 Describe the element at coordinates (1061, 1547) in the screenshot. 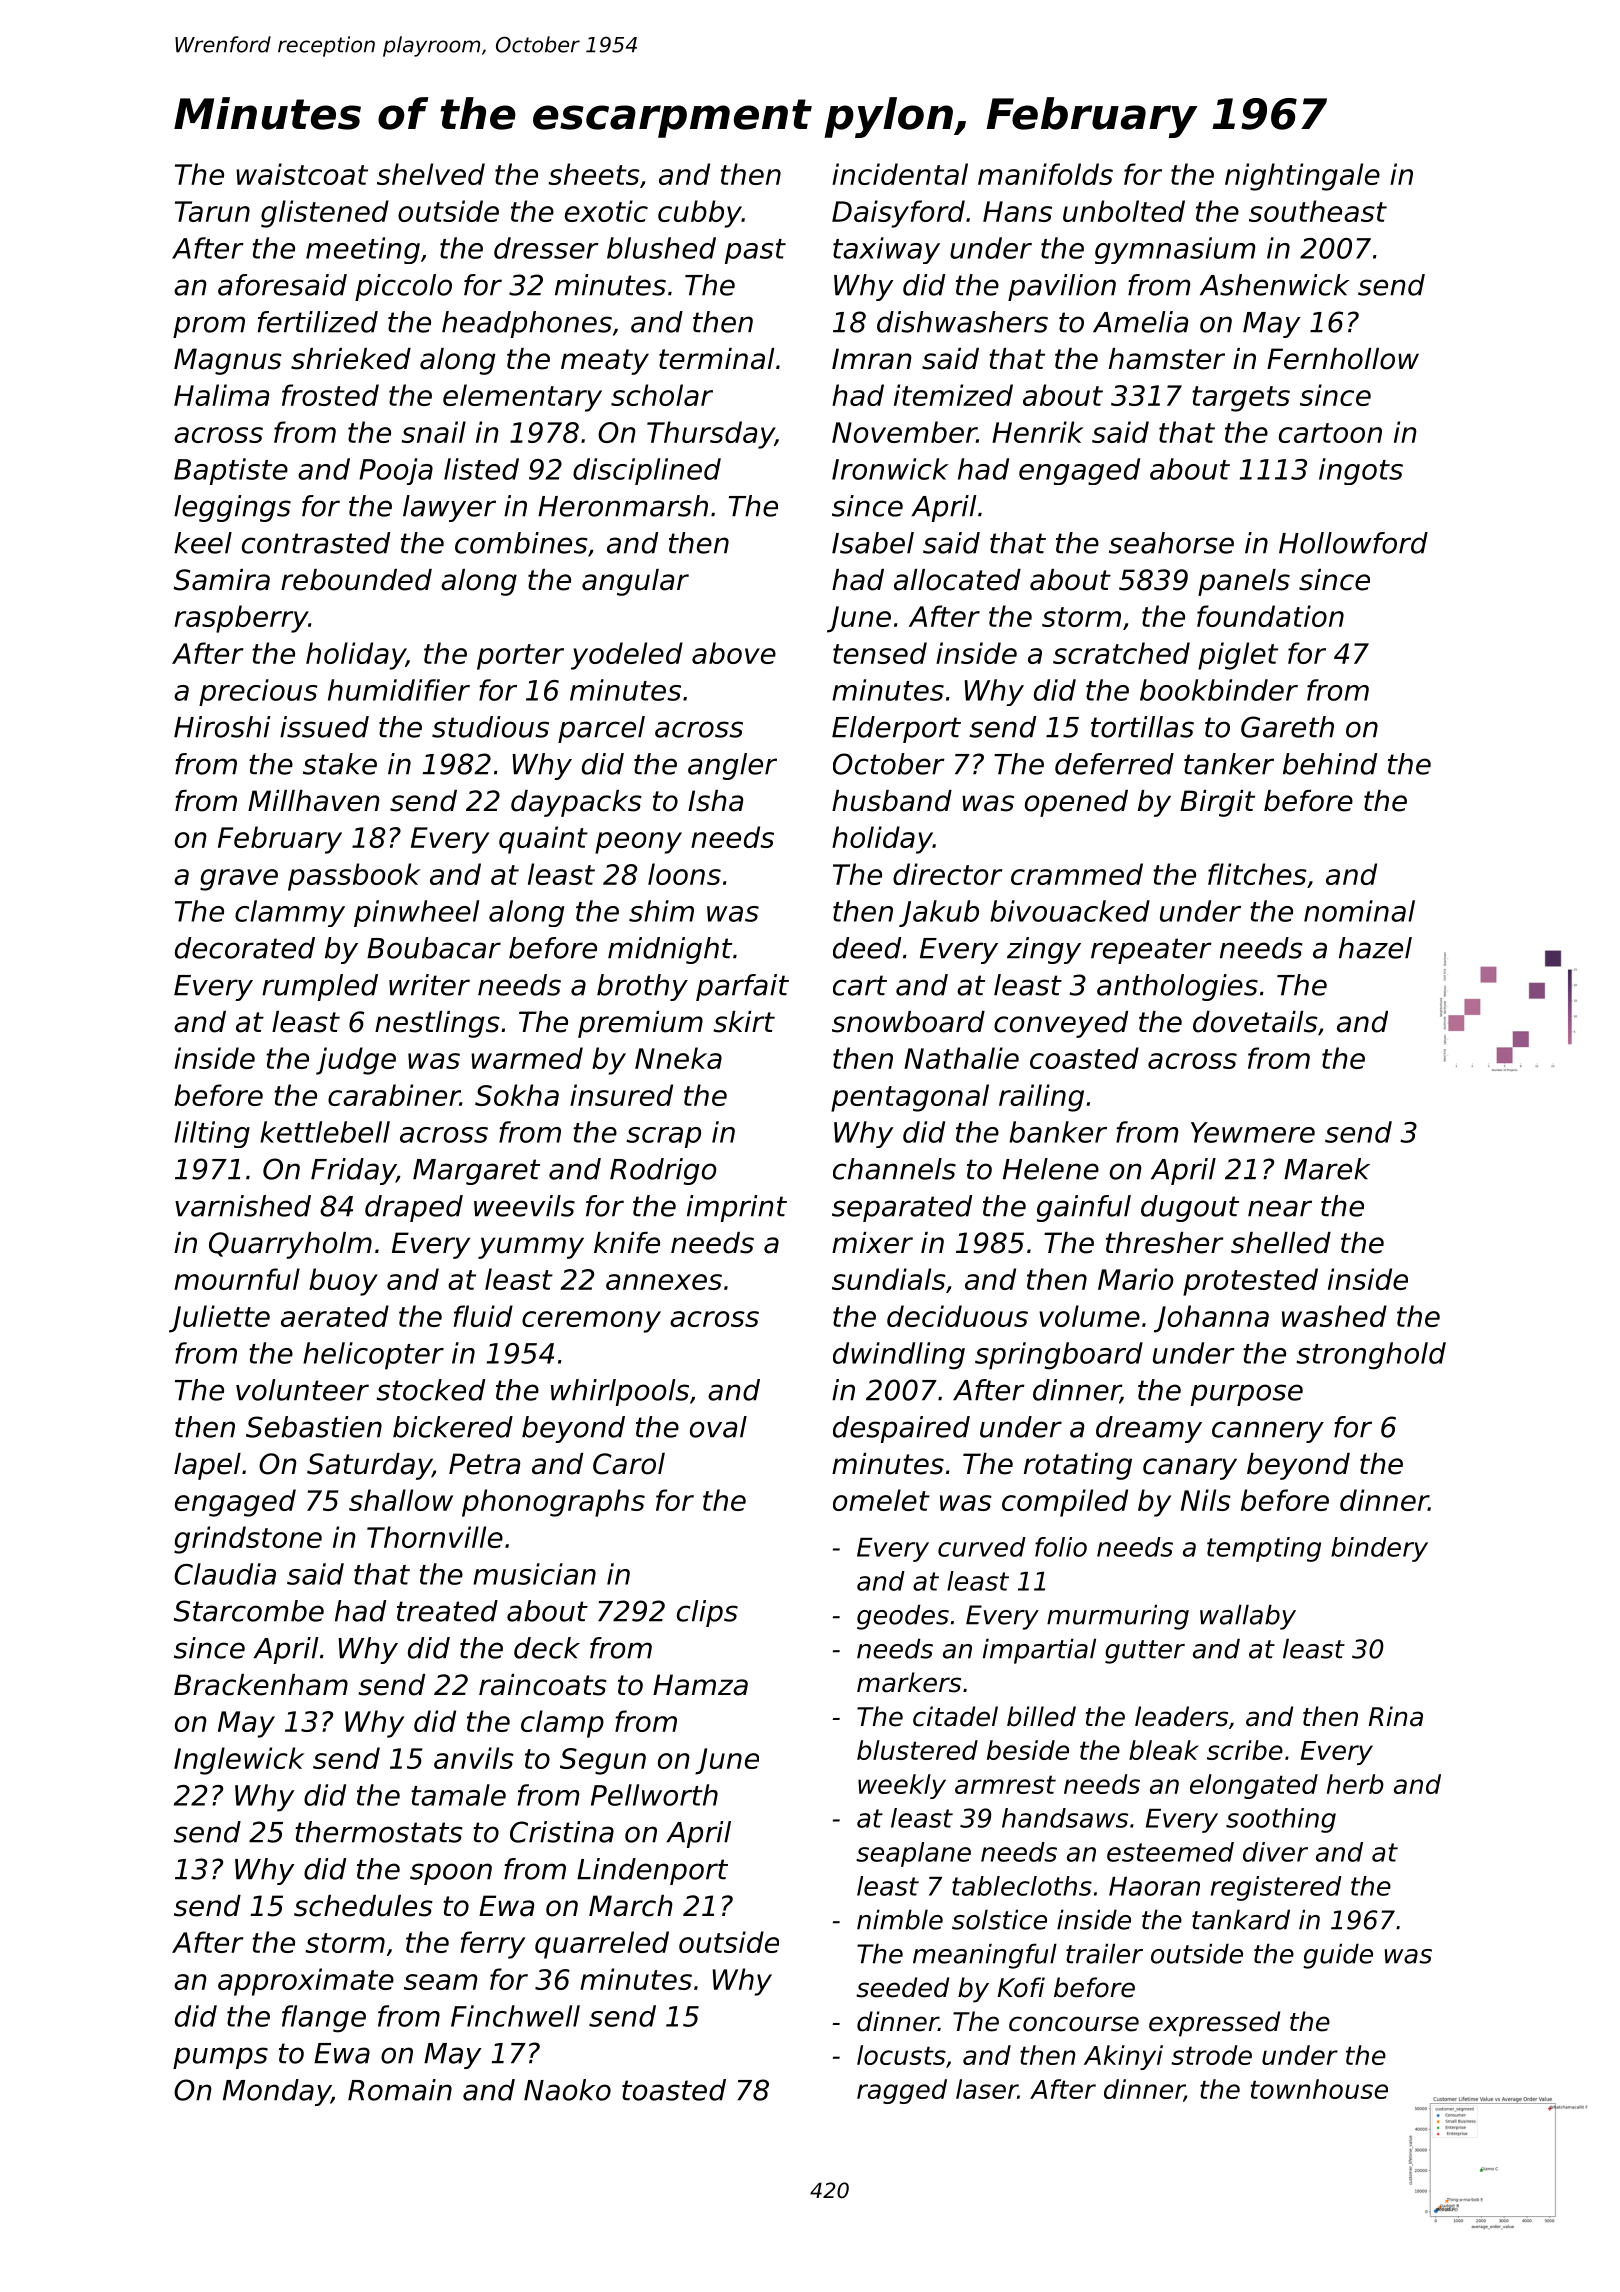

I see `folio` at that location.
